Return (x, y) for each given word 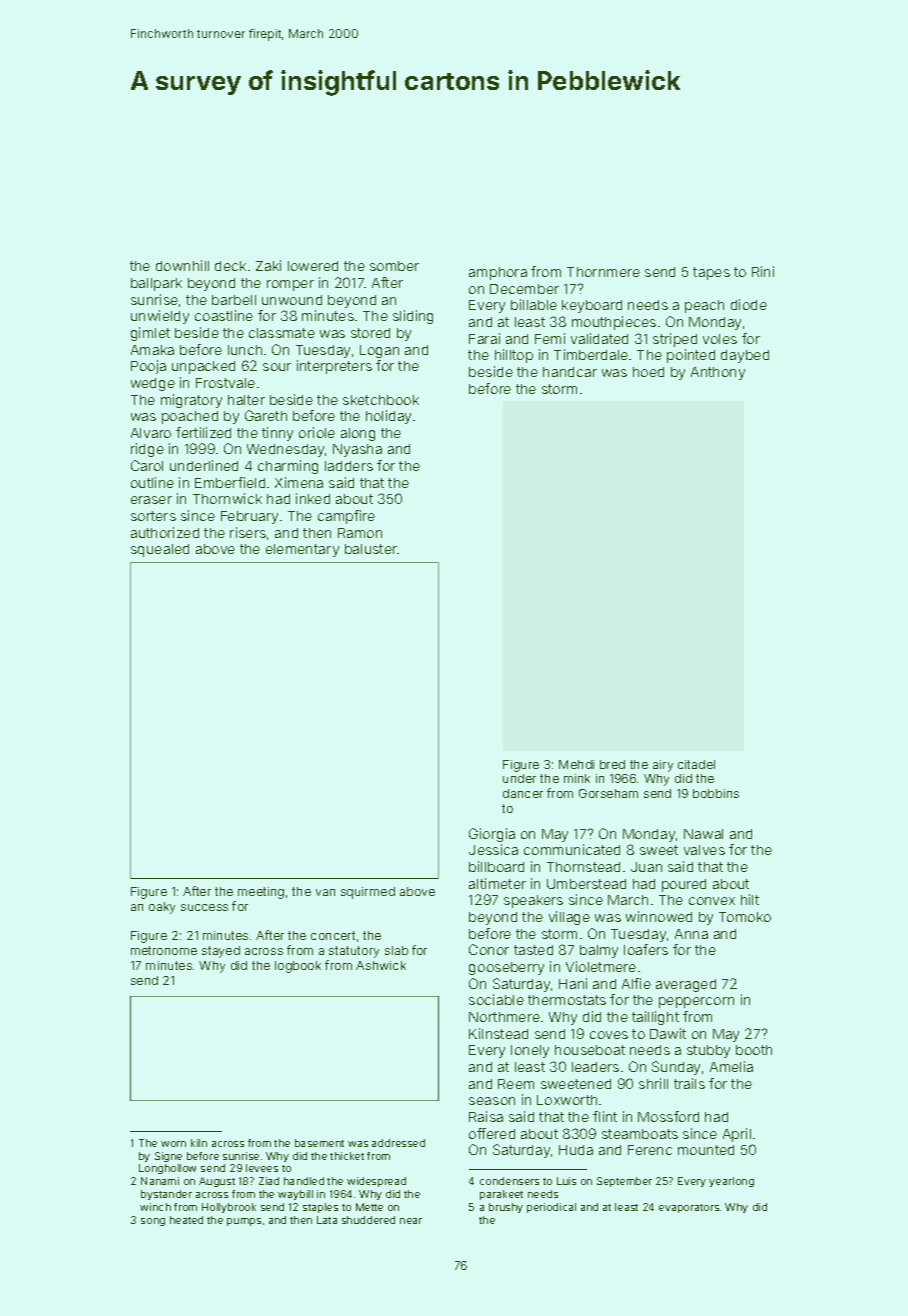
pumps (244, 1222)
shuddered (368, 1220)
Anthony (718, 373)
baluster (371, 549)
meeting (261, 893)
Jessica (493, 849)
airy (663, 766)
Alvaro (151, 433)
